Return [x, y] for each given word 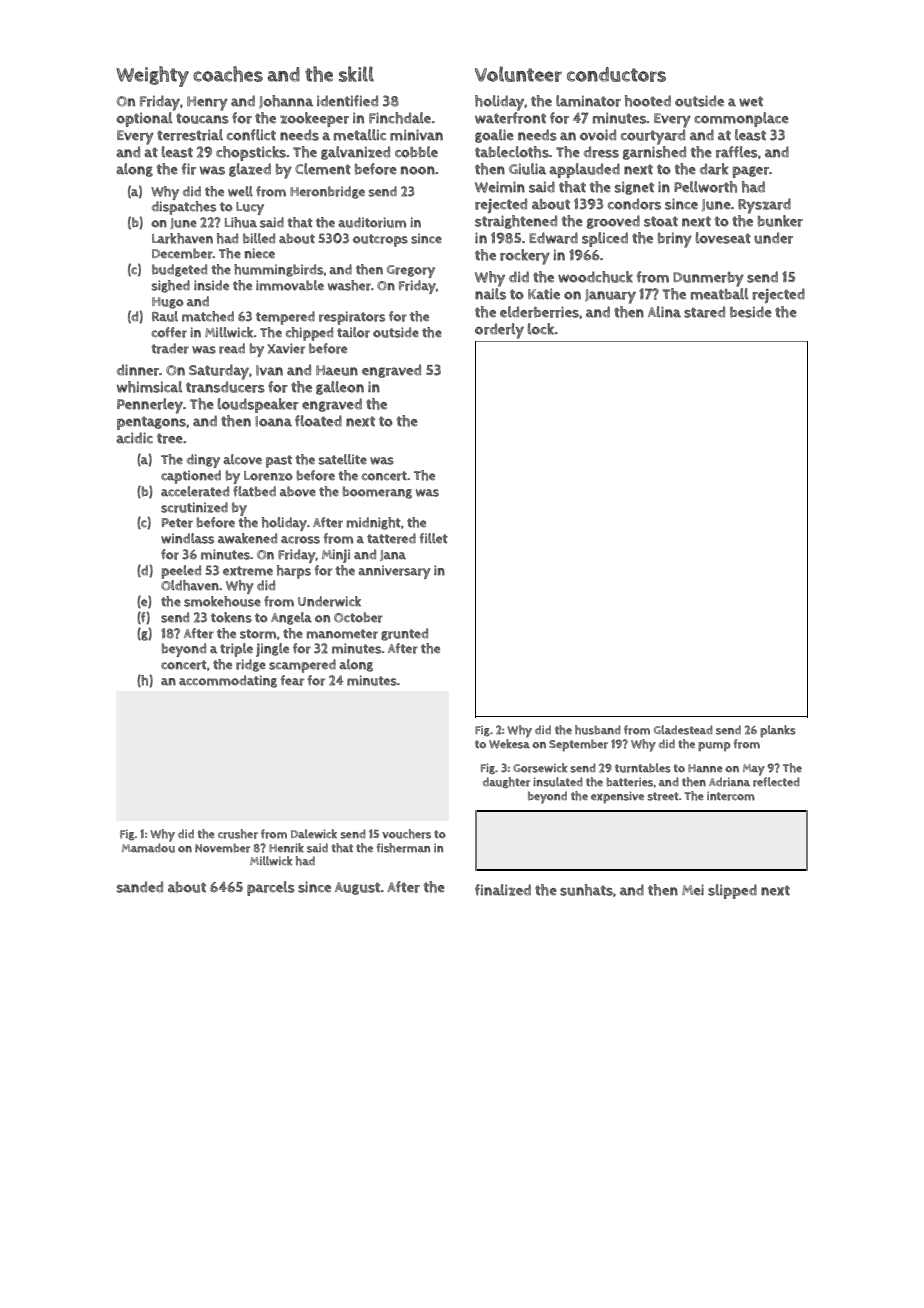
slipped [732, 891]
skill [356, 74]
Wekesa [509, 744]
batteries [629, 782]
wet [751, 101]
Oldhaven [190, 585]
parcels [271, 888]
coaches [228, 74]
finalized [503, 890]
